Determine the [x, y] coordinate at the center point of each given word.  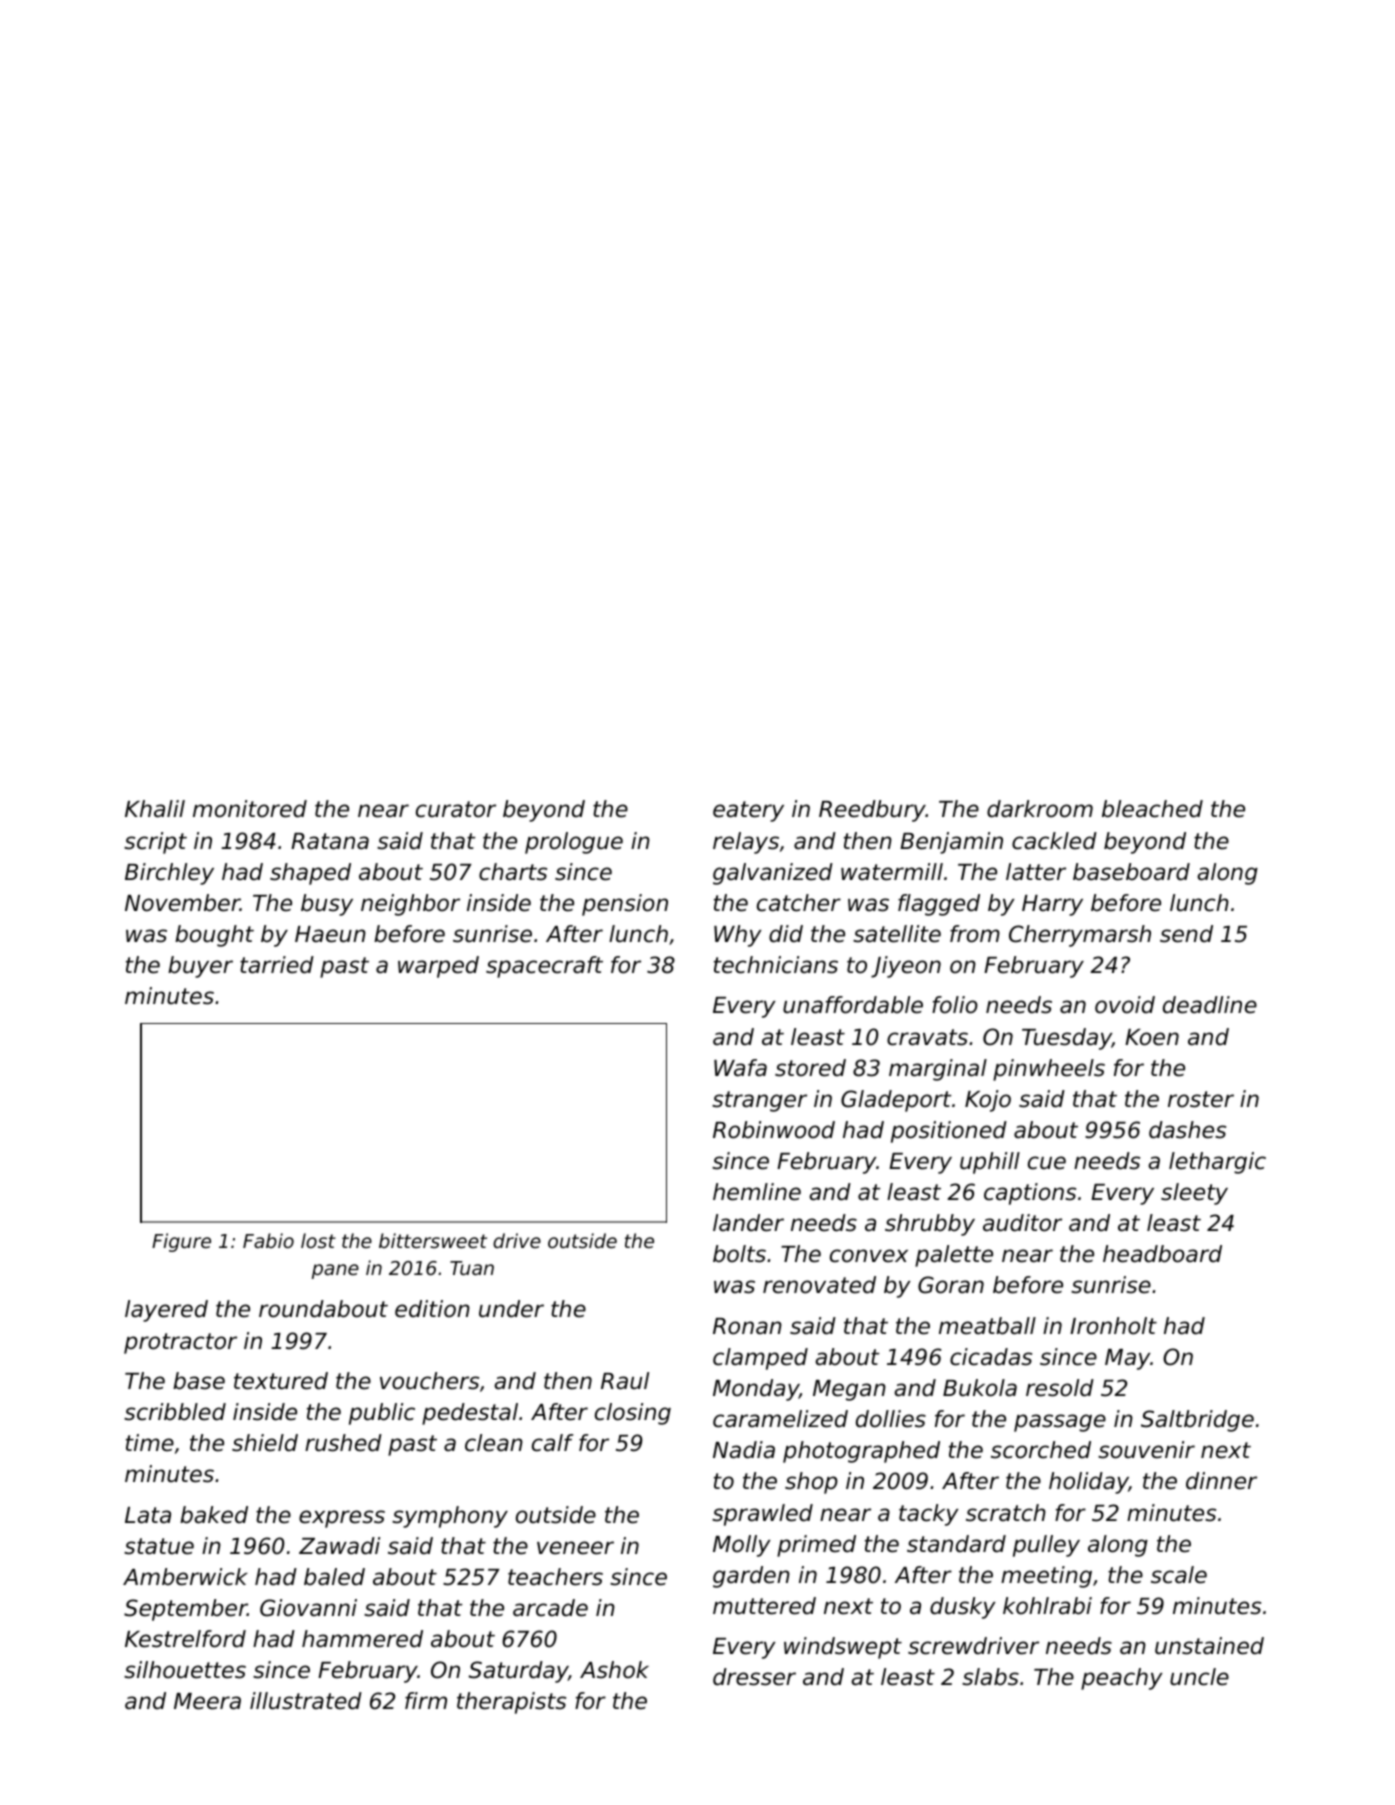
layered [166, 1311]
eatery [748, 811]
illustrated [306, 1701]
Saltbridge [1197, 1421]
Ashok [614, 1670]
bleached [1152, 809]
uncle [1199, 1677]
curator [456, 809]
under [511, 1309]
